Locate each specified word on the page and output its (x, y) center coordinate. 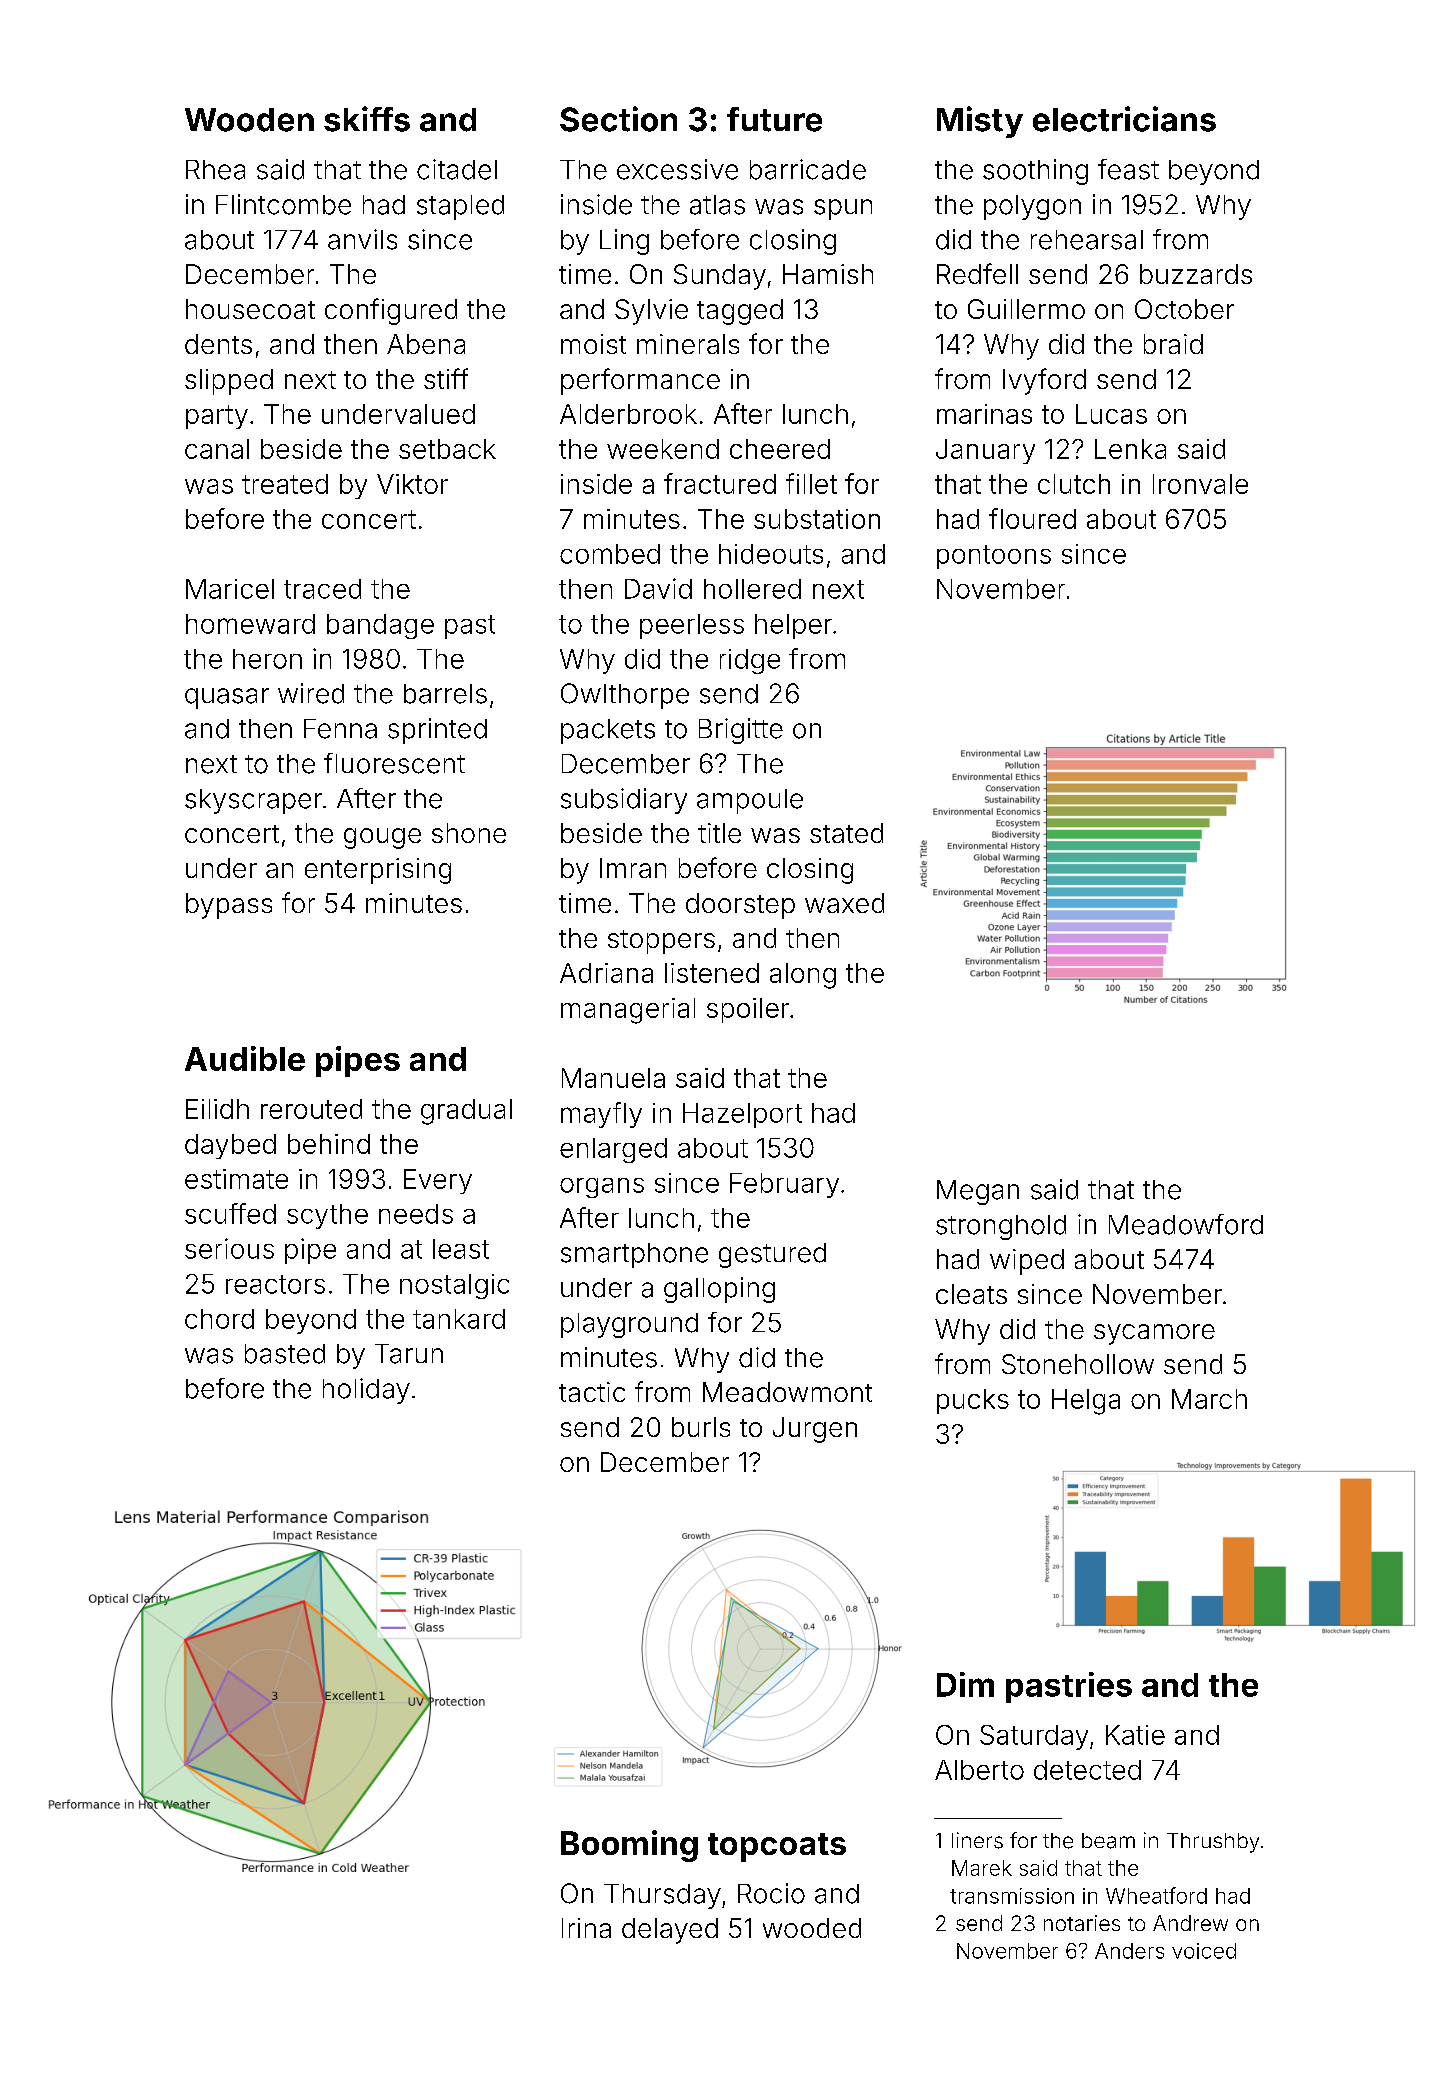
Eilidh (217, 1109)
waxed (844, 903)
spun (843, 209)
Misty (980, 122)
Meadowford (1186, 1224)
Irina (586, 1928)
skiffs (367, 119)
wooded (812, 1928)
